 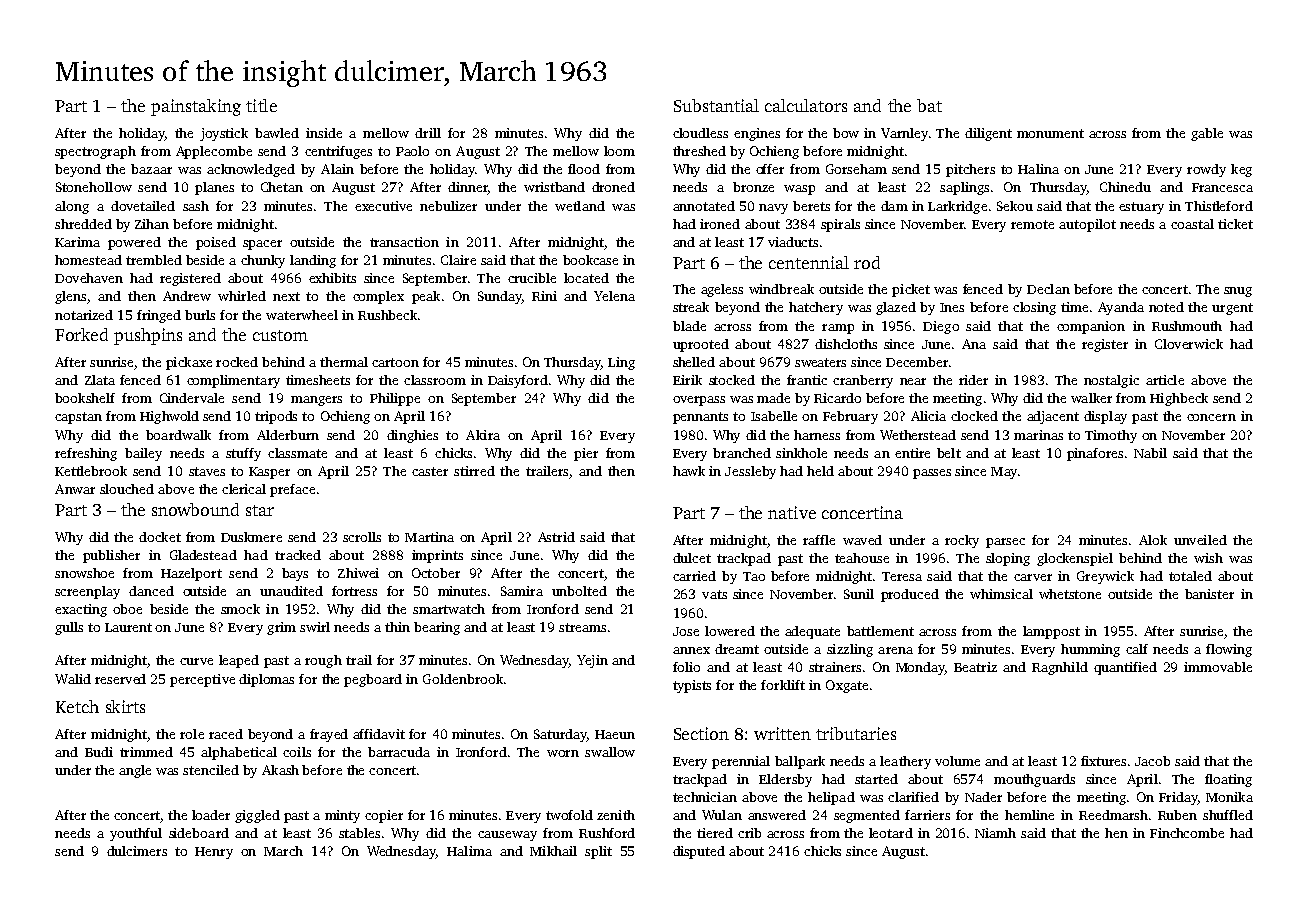 What do you see at coordinates (1051, 632) in the document?
I see `lamppost` at bounding box center [1051, 632].
